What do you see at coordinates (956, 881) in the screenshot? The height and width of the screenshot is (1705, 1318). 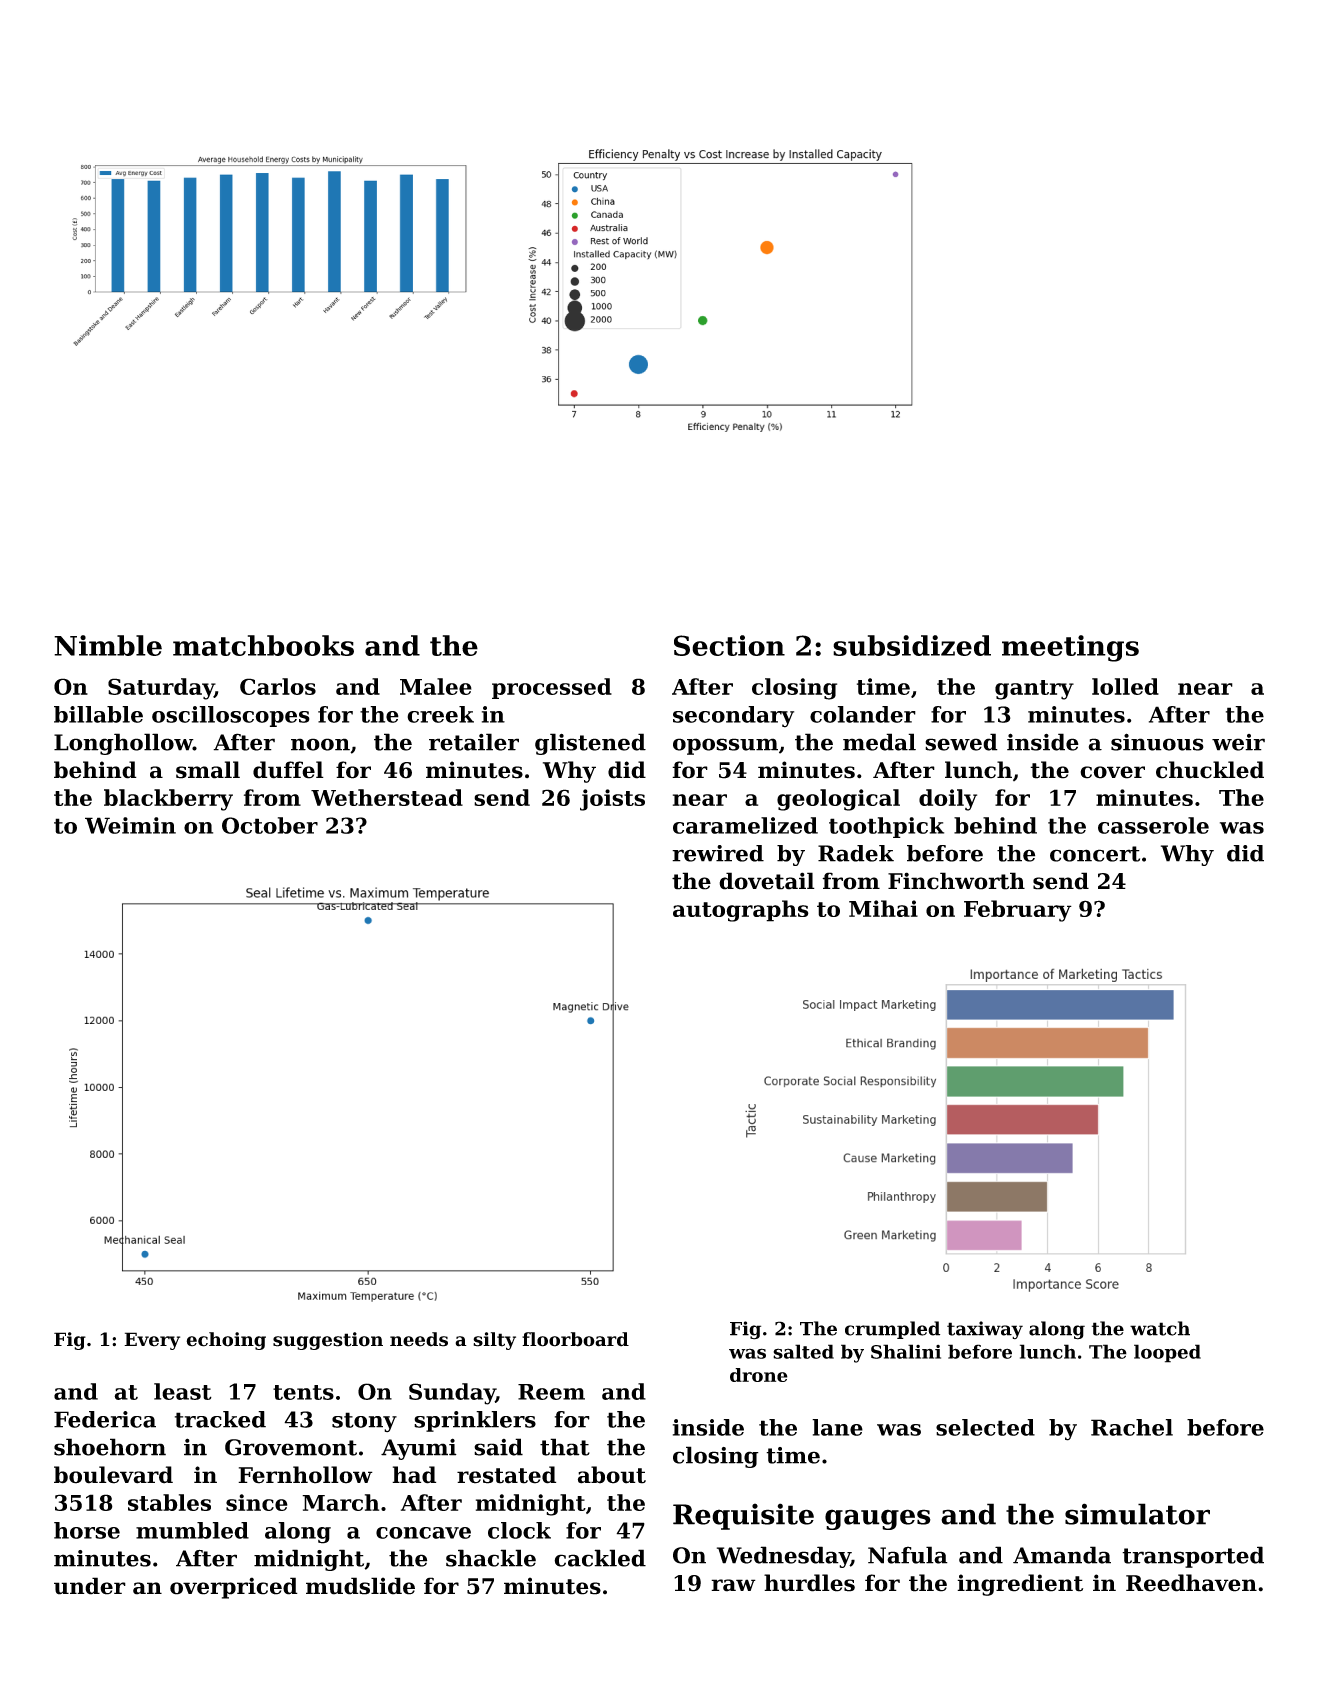 I see `Finchworth` at bounding box center [956, 881].
